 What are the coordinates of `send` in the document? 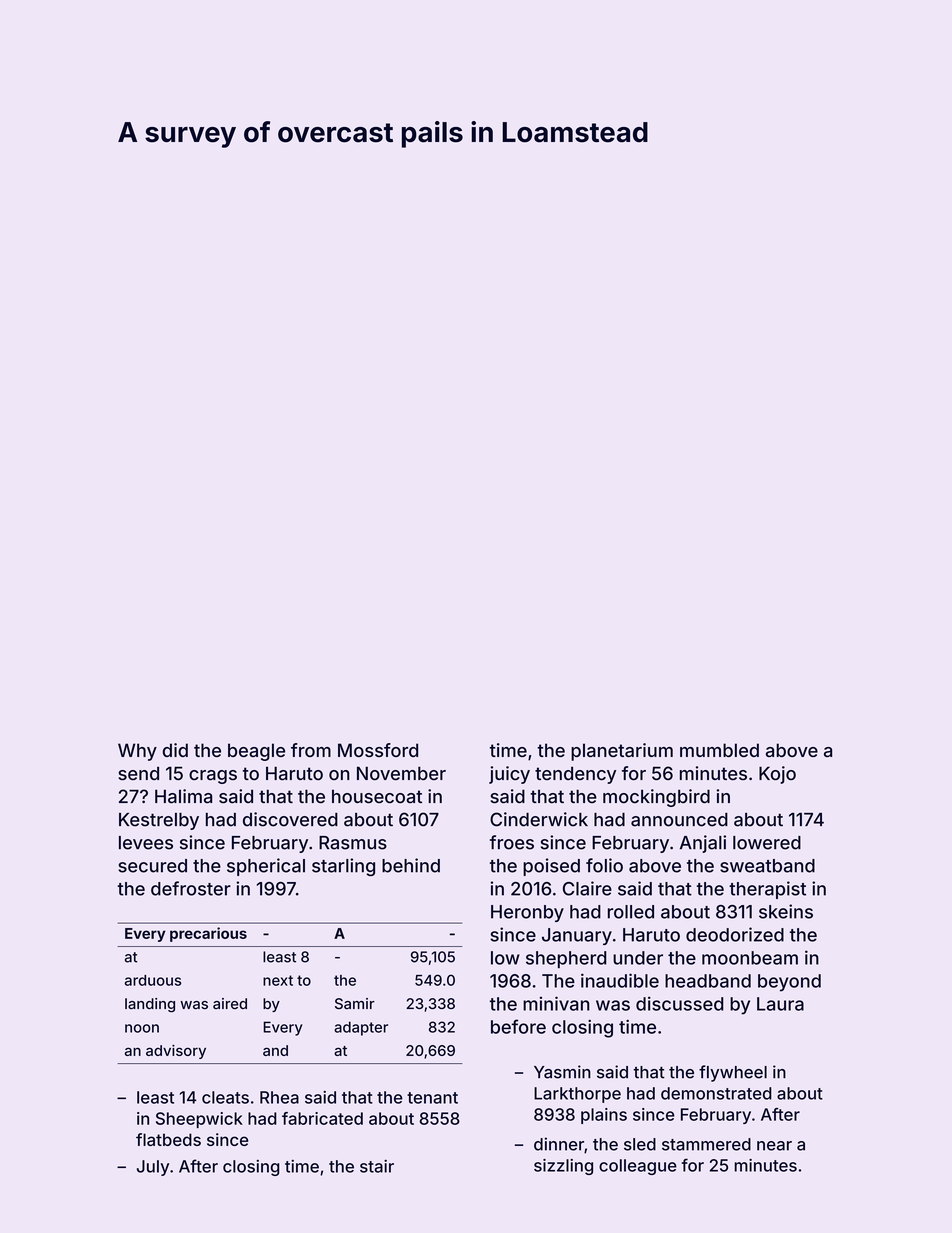 It's located at (138, 773).
